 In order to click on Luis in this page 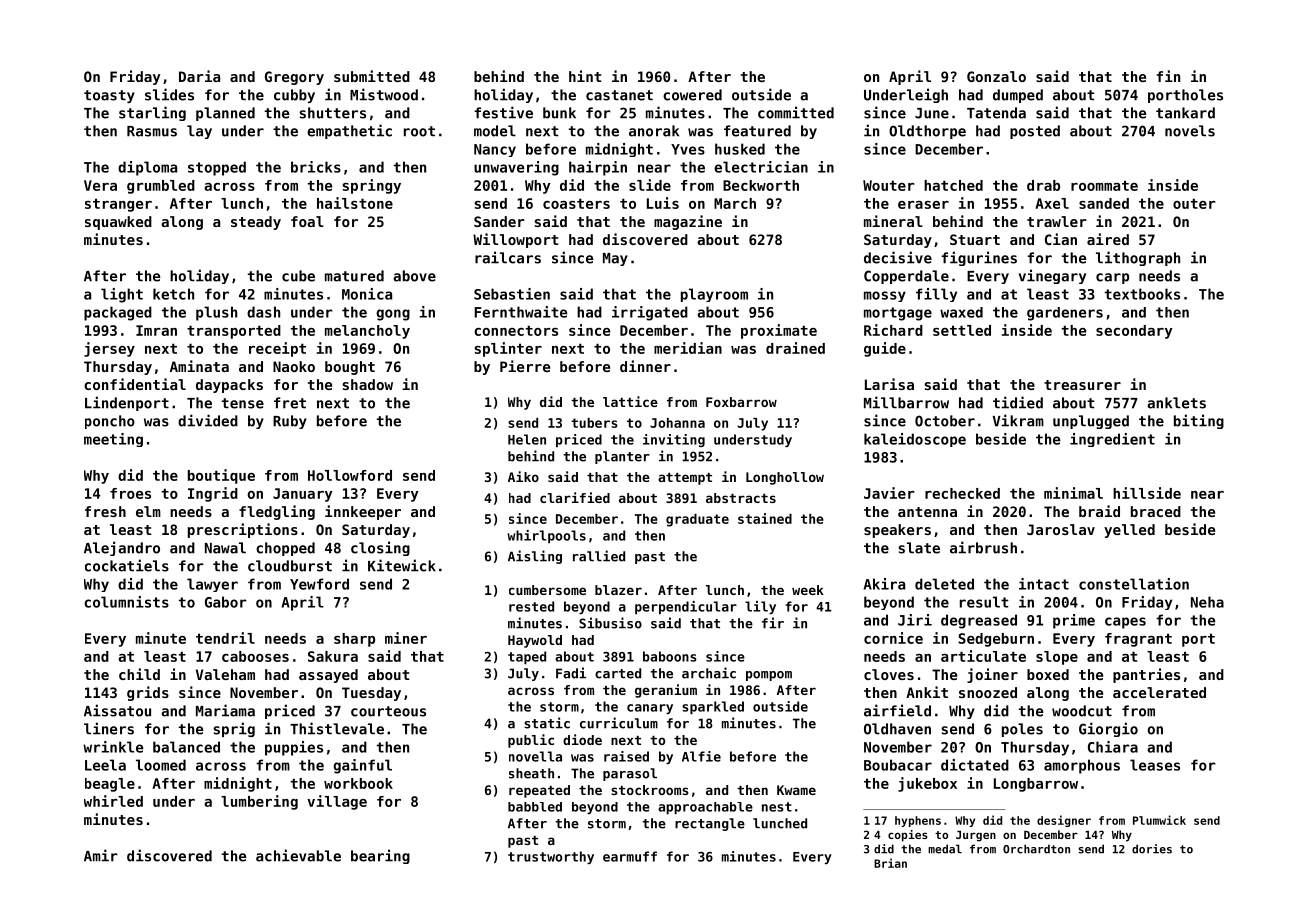, I will do `click(663, 203)`.
